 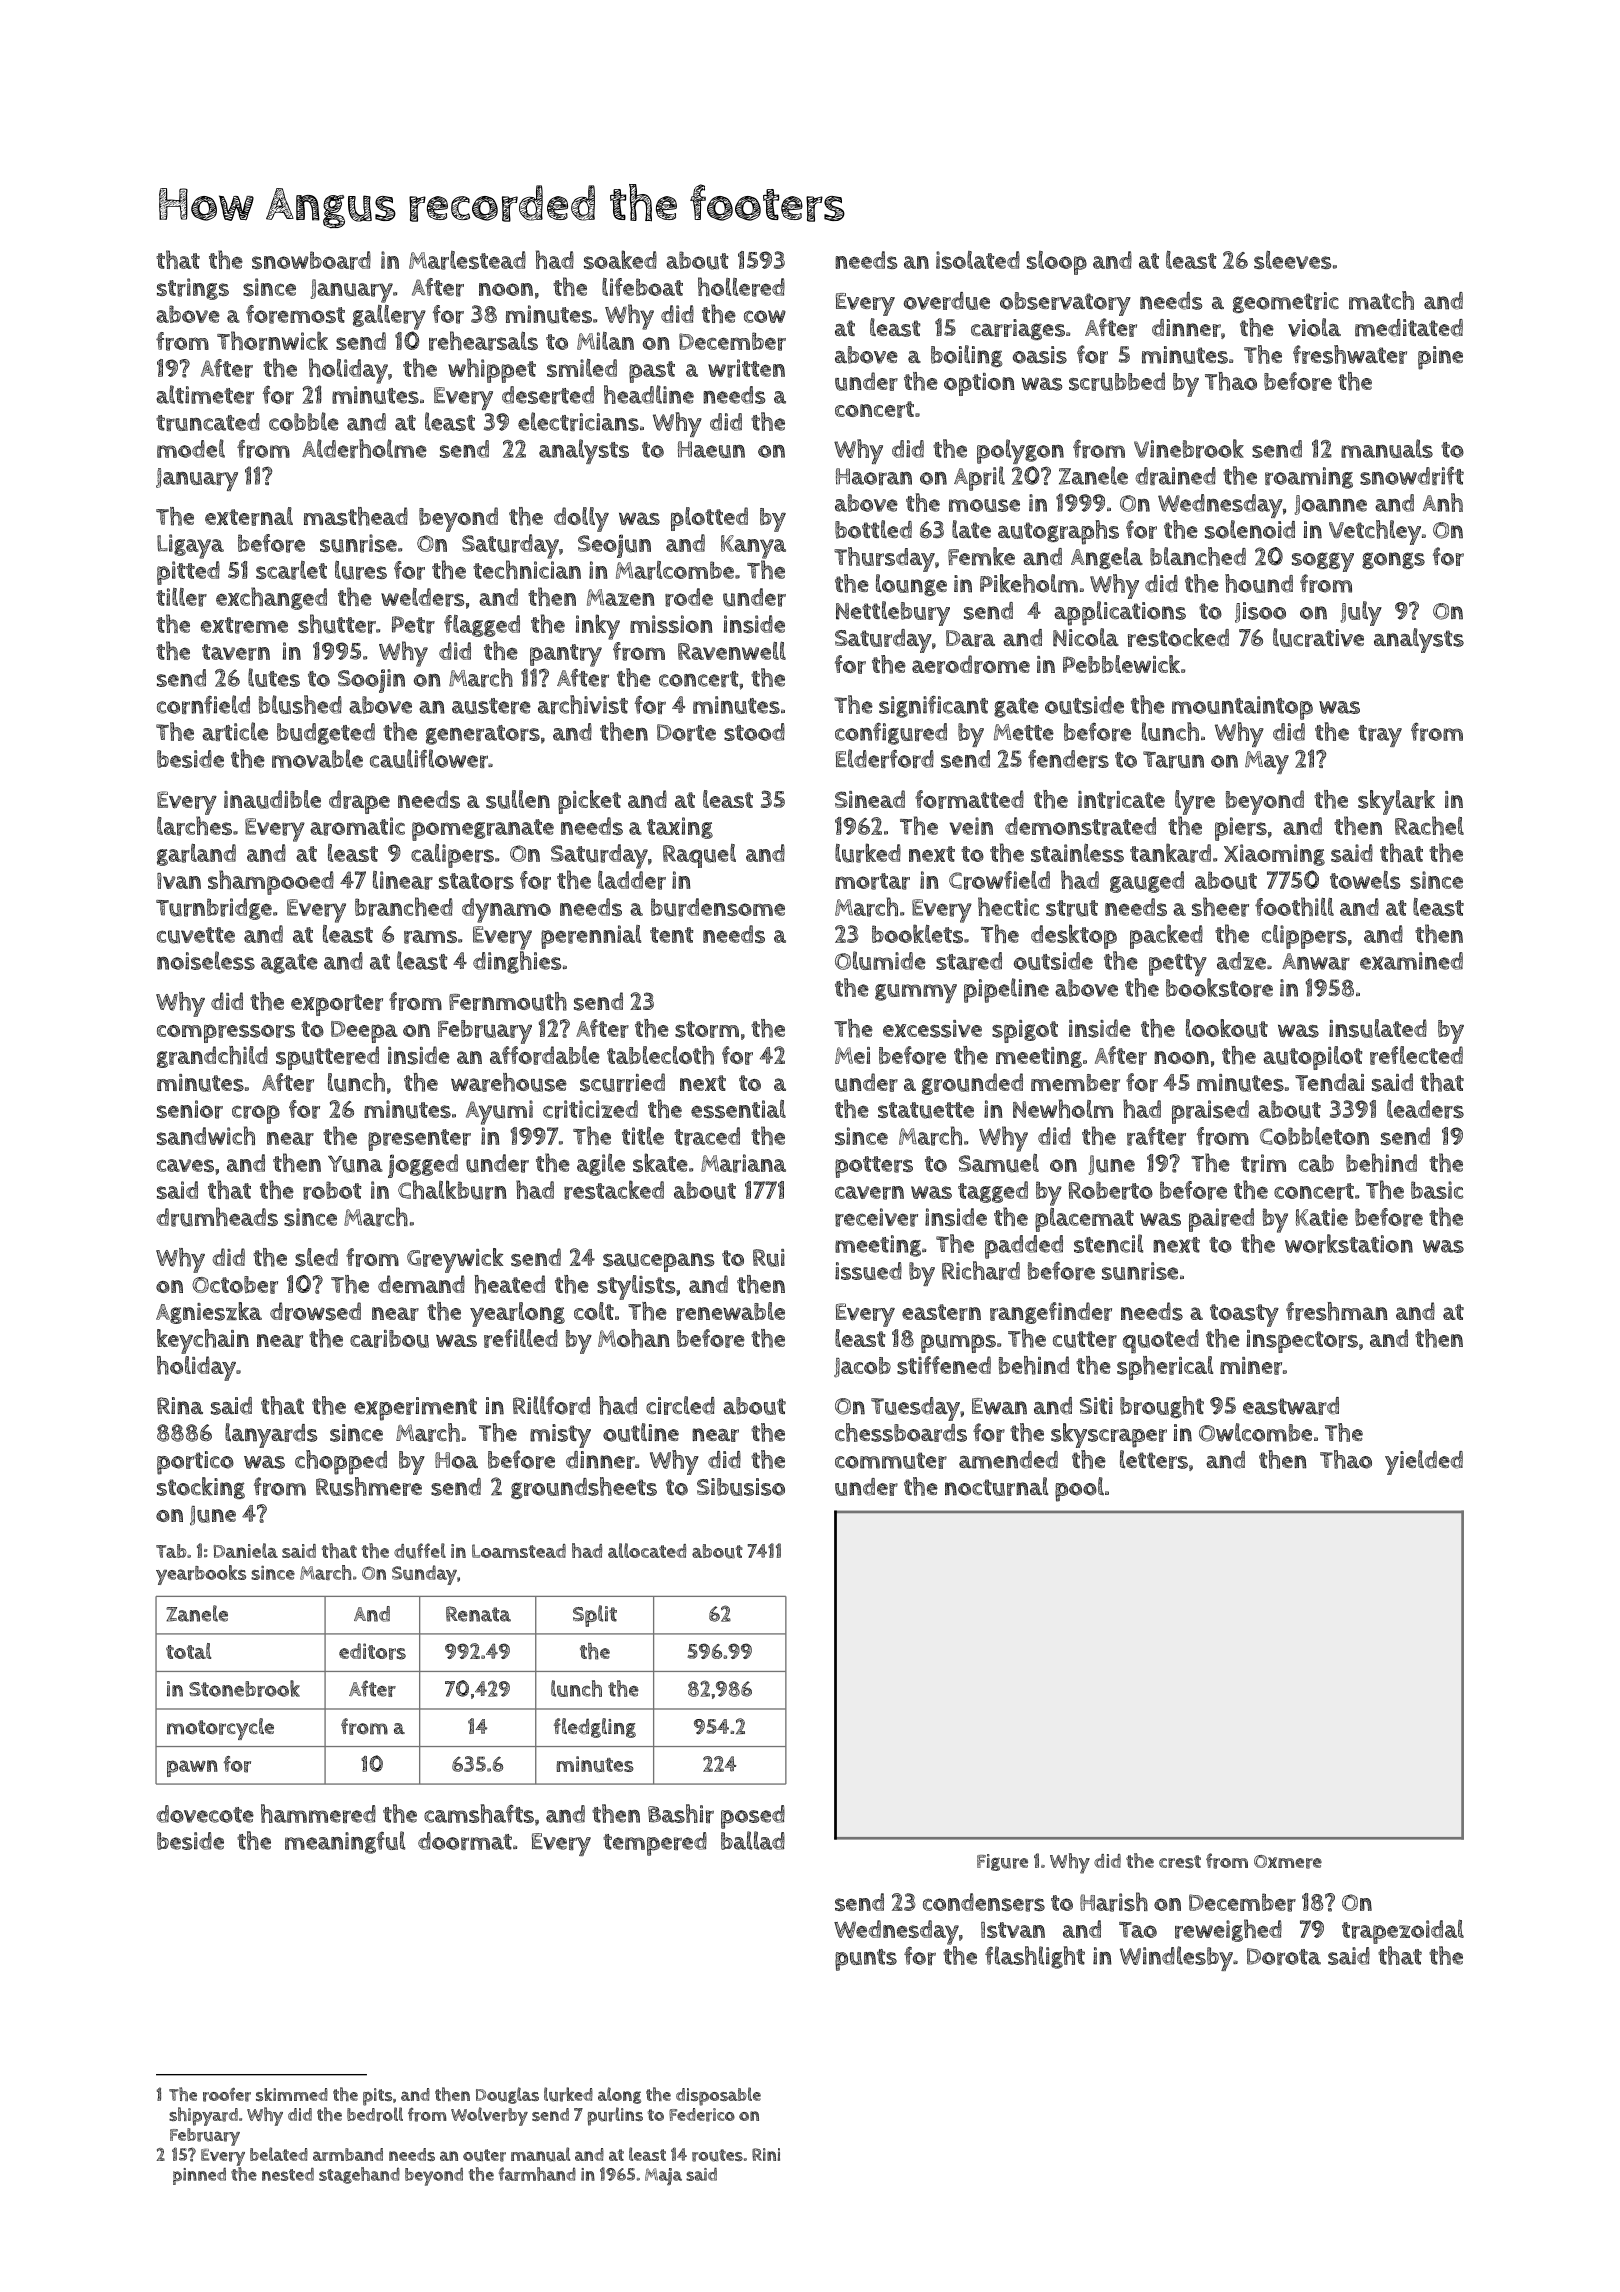 I want to click on headline, so click(x=649, y=394).
